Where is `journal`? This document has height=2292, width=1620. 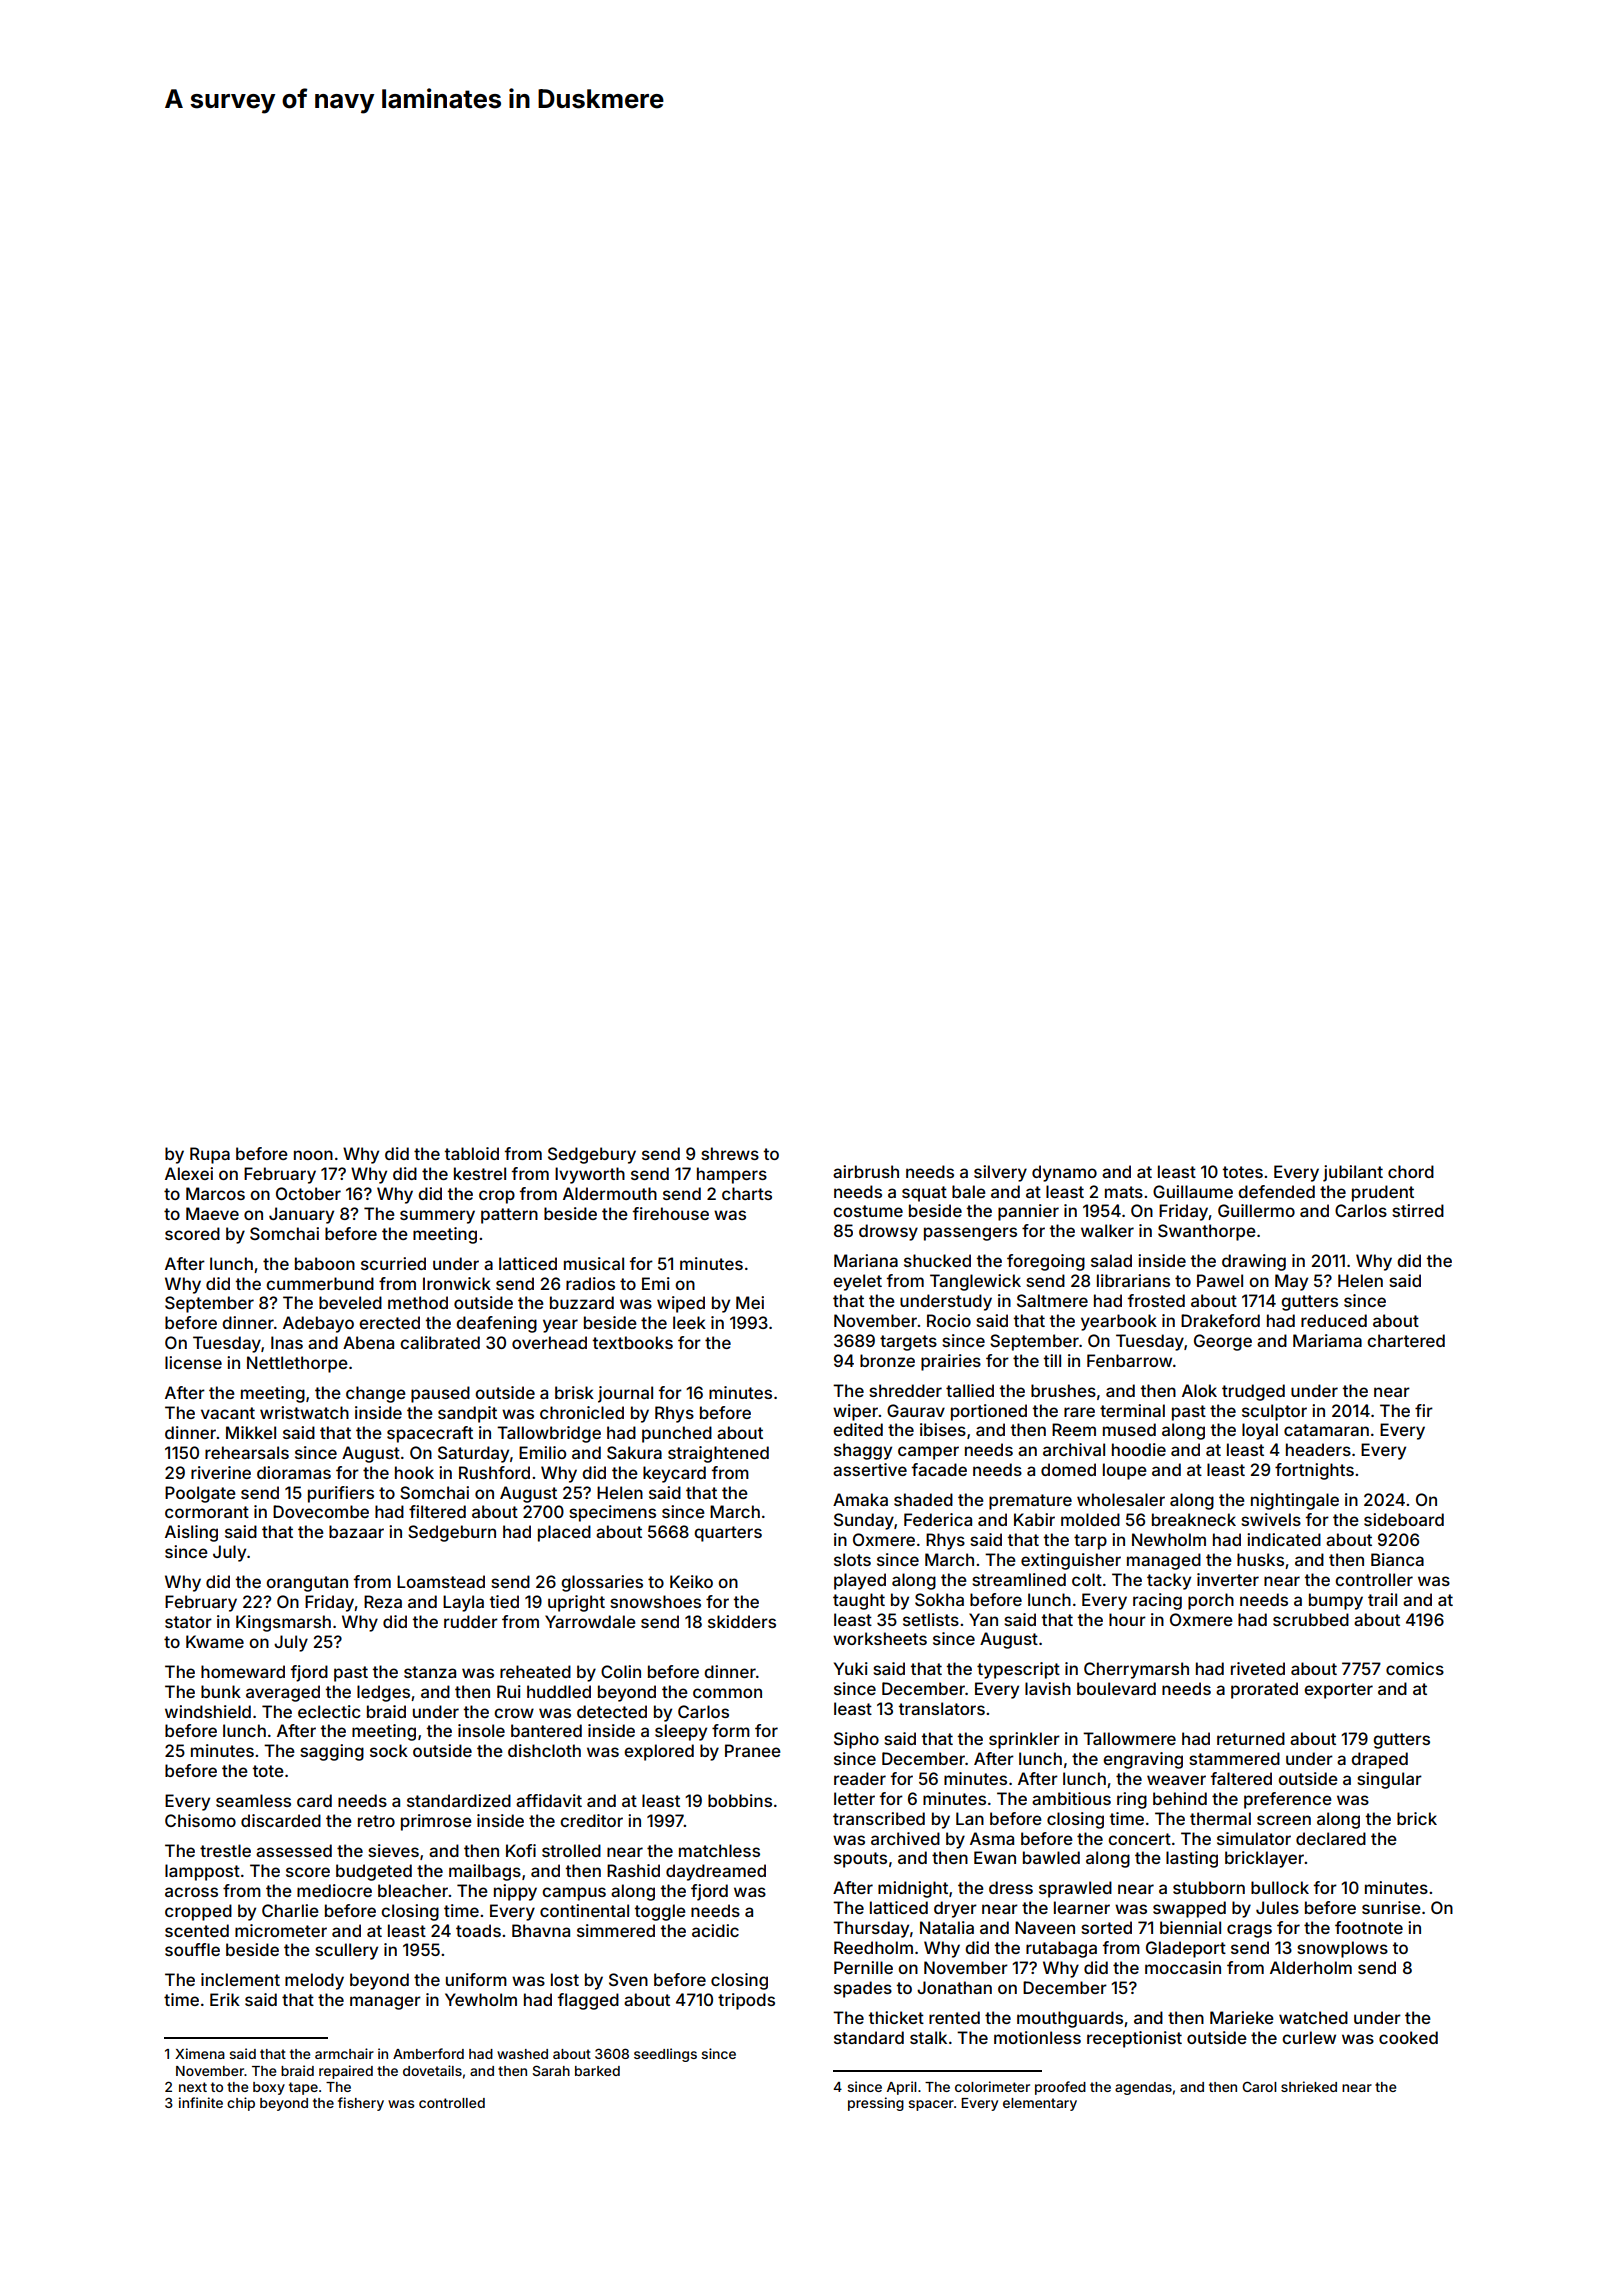
journal is located at coordinates (625, 1394).
